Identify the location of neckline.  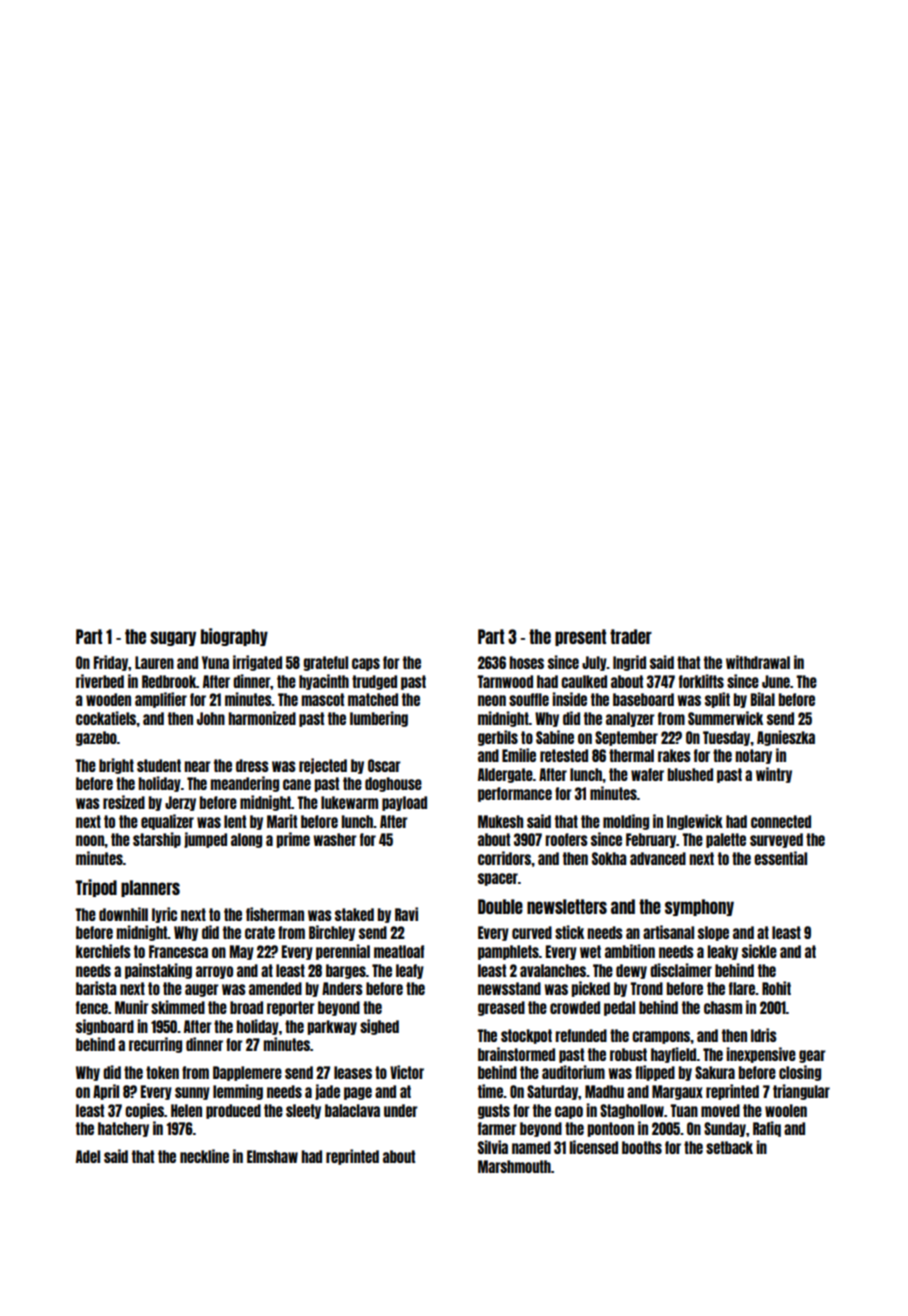
(204, 1156).
